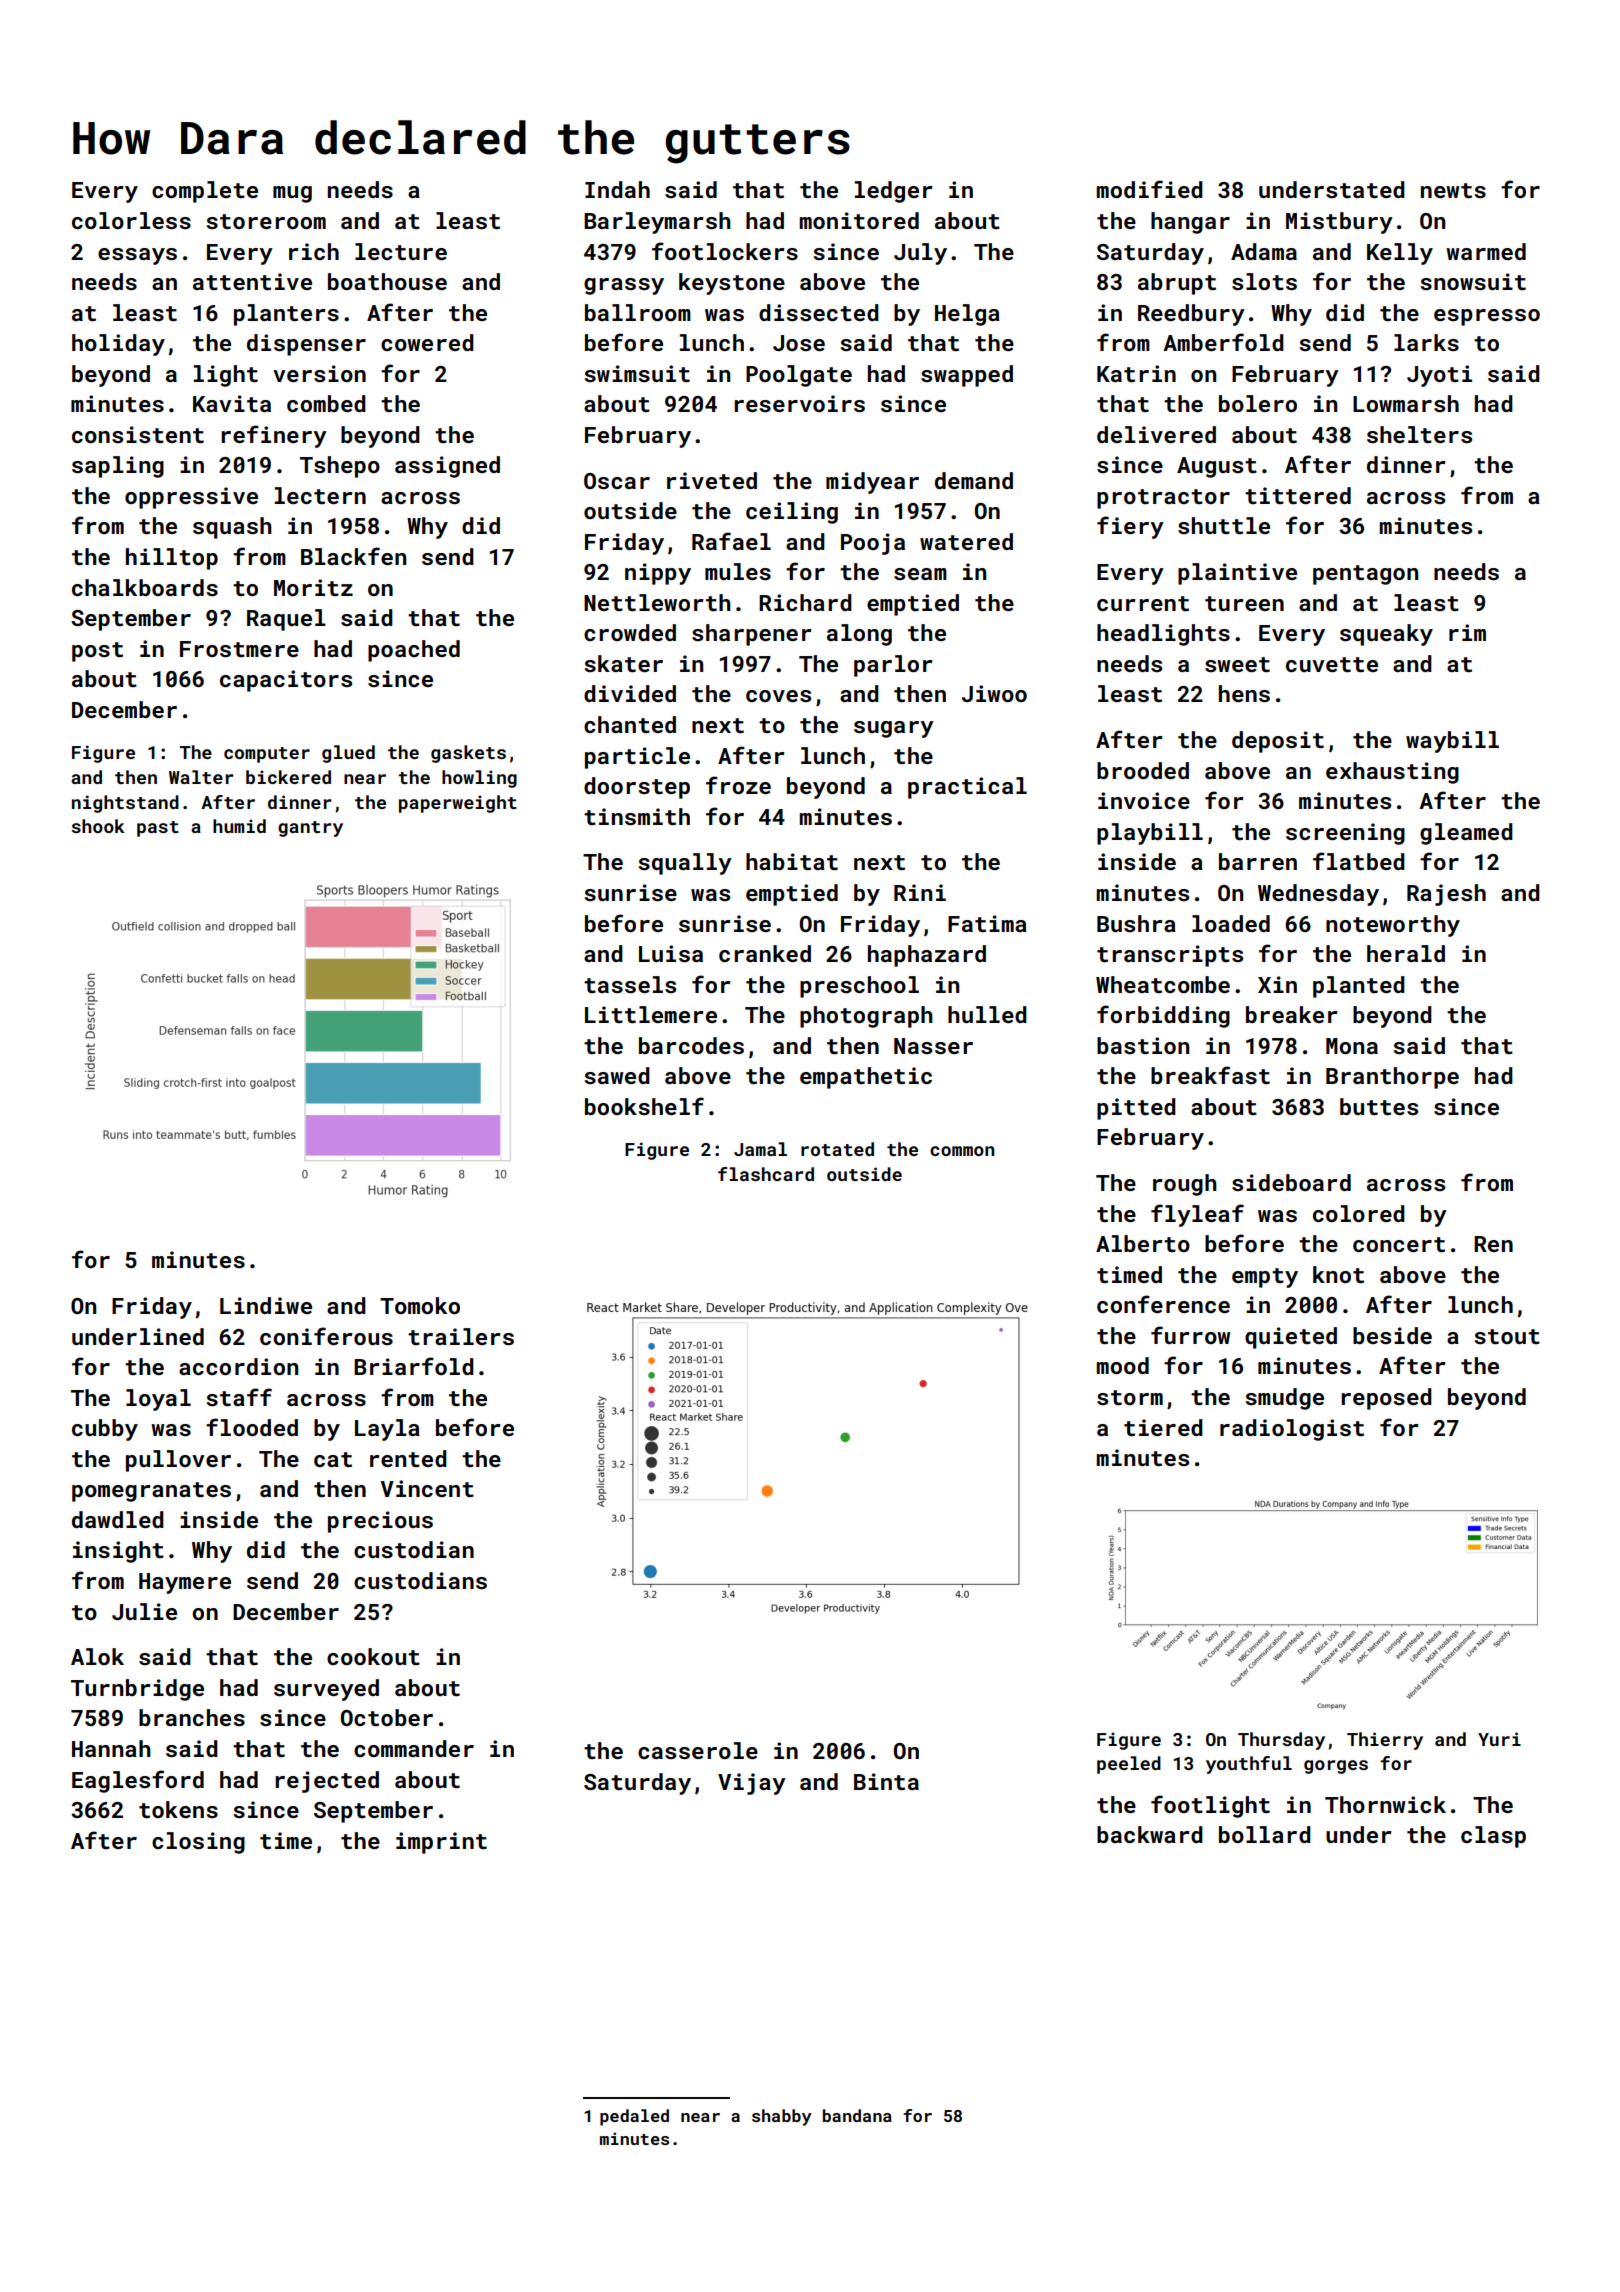 This document has height=2292, width=1620. What do you see at coordinates (292, 194) in the document?
I see `mug` at bounding box center [292, 194].
